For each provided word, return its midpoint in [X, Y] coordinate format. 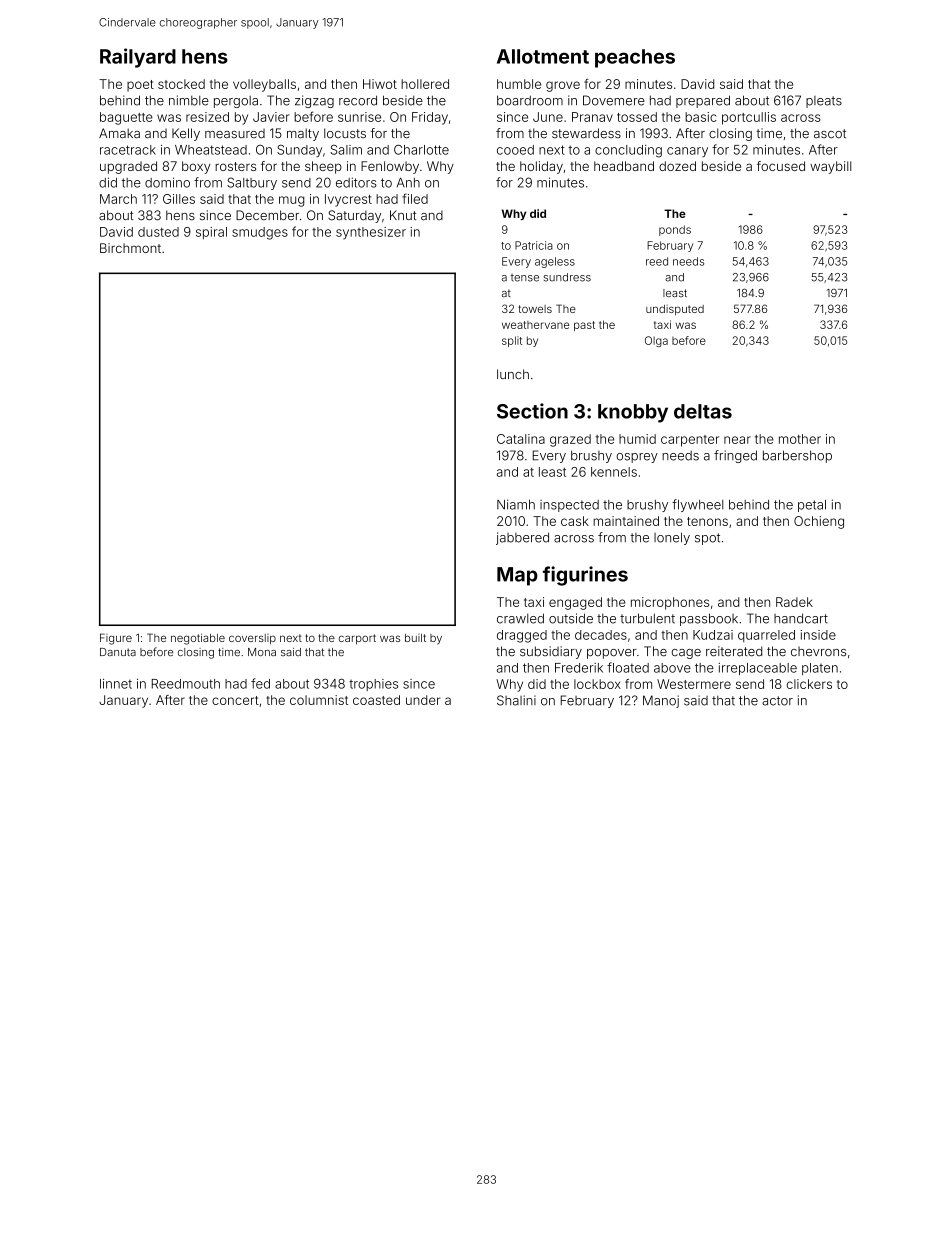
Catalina [521, 439]
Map [517, 576]
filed [415, 198]
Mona [262, 652]
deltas [703, 411]
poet [140, 86]
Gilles [179, 199]
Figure [116, 639]
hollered [425, 84]
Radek [794, 602]
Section [532, 411]
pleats [824, 102]
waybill [830, 167]
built [415, 638]
